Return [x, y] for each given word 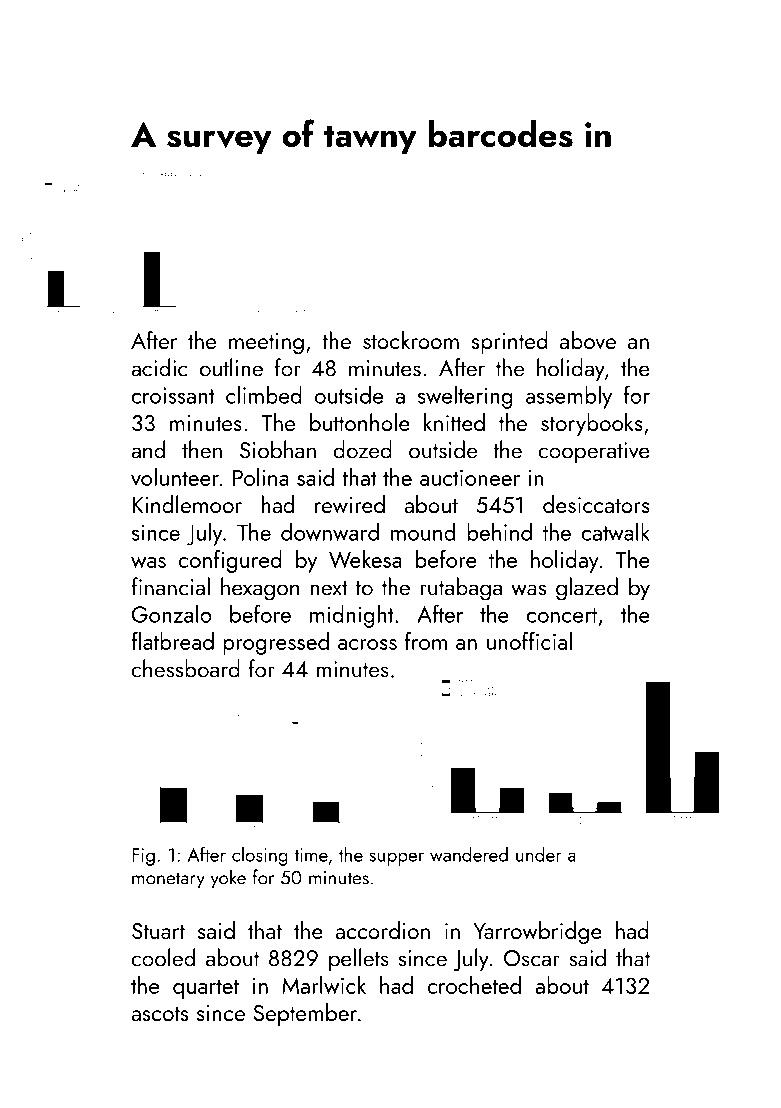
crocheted [474, 985]
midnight [352, 616]
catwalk [615, 531]
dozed [363, 449]
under [539, 854]
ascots [159, 1014]
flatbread [173, 641]
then [202, 449]
